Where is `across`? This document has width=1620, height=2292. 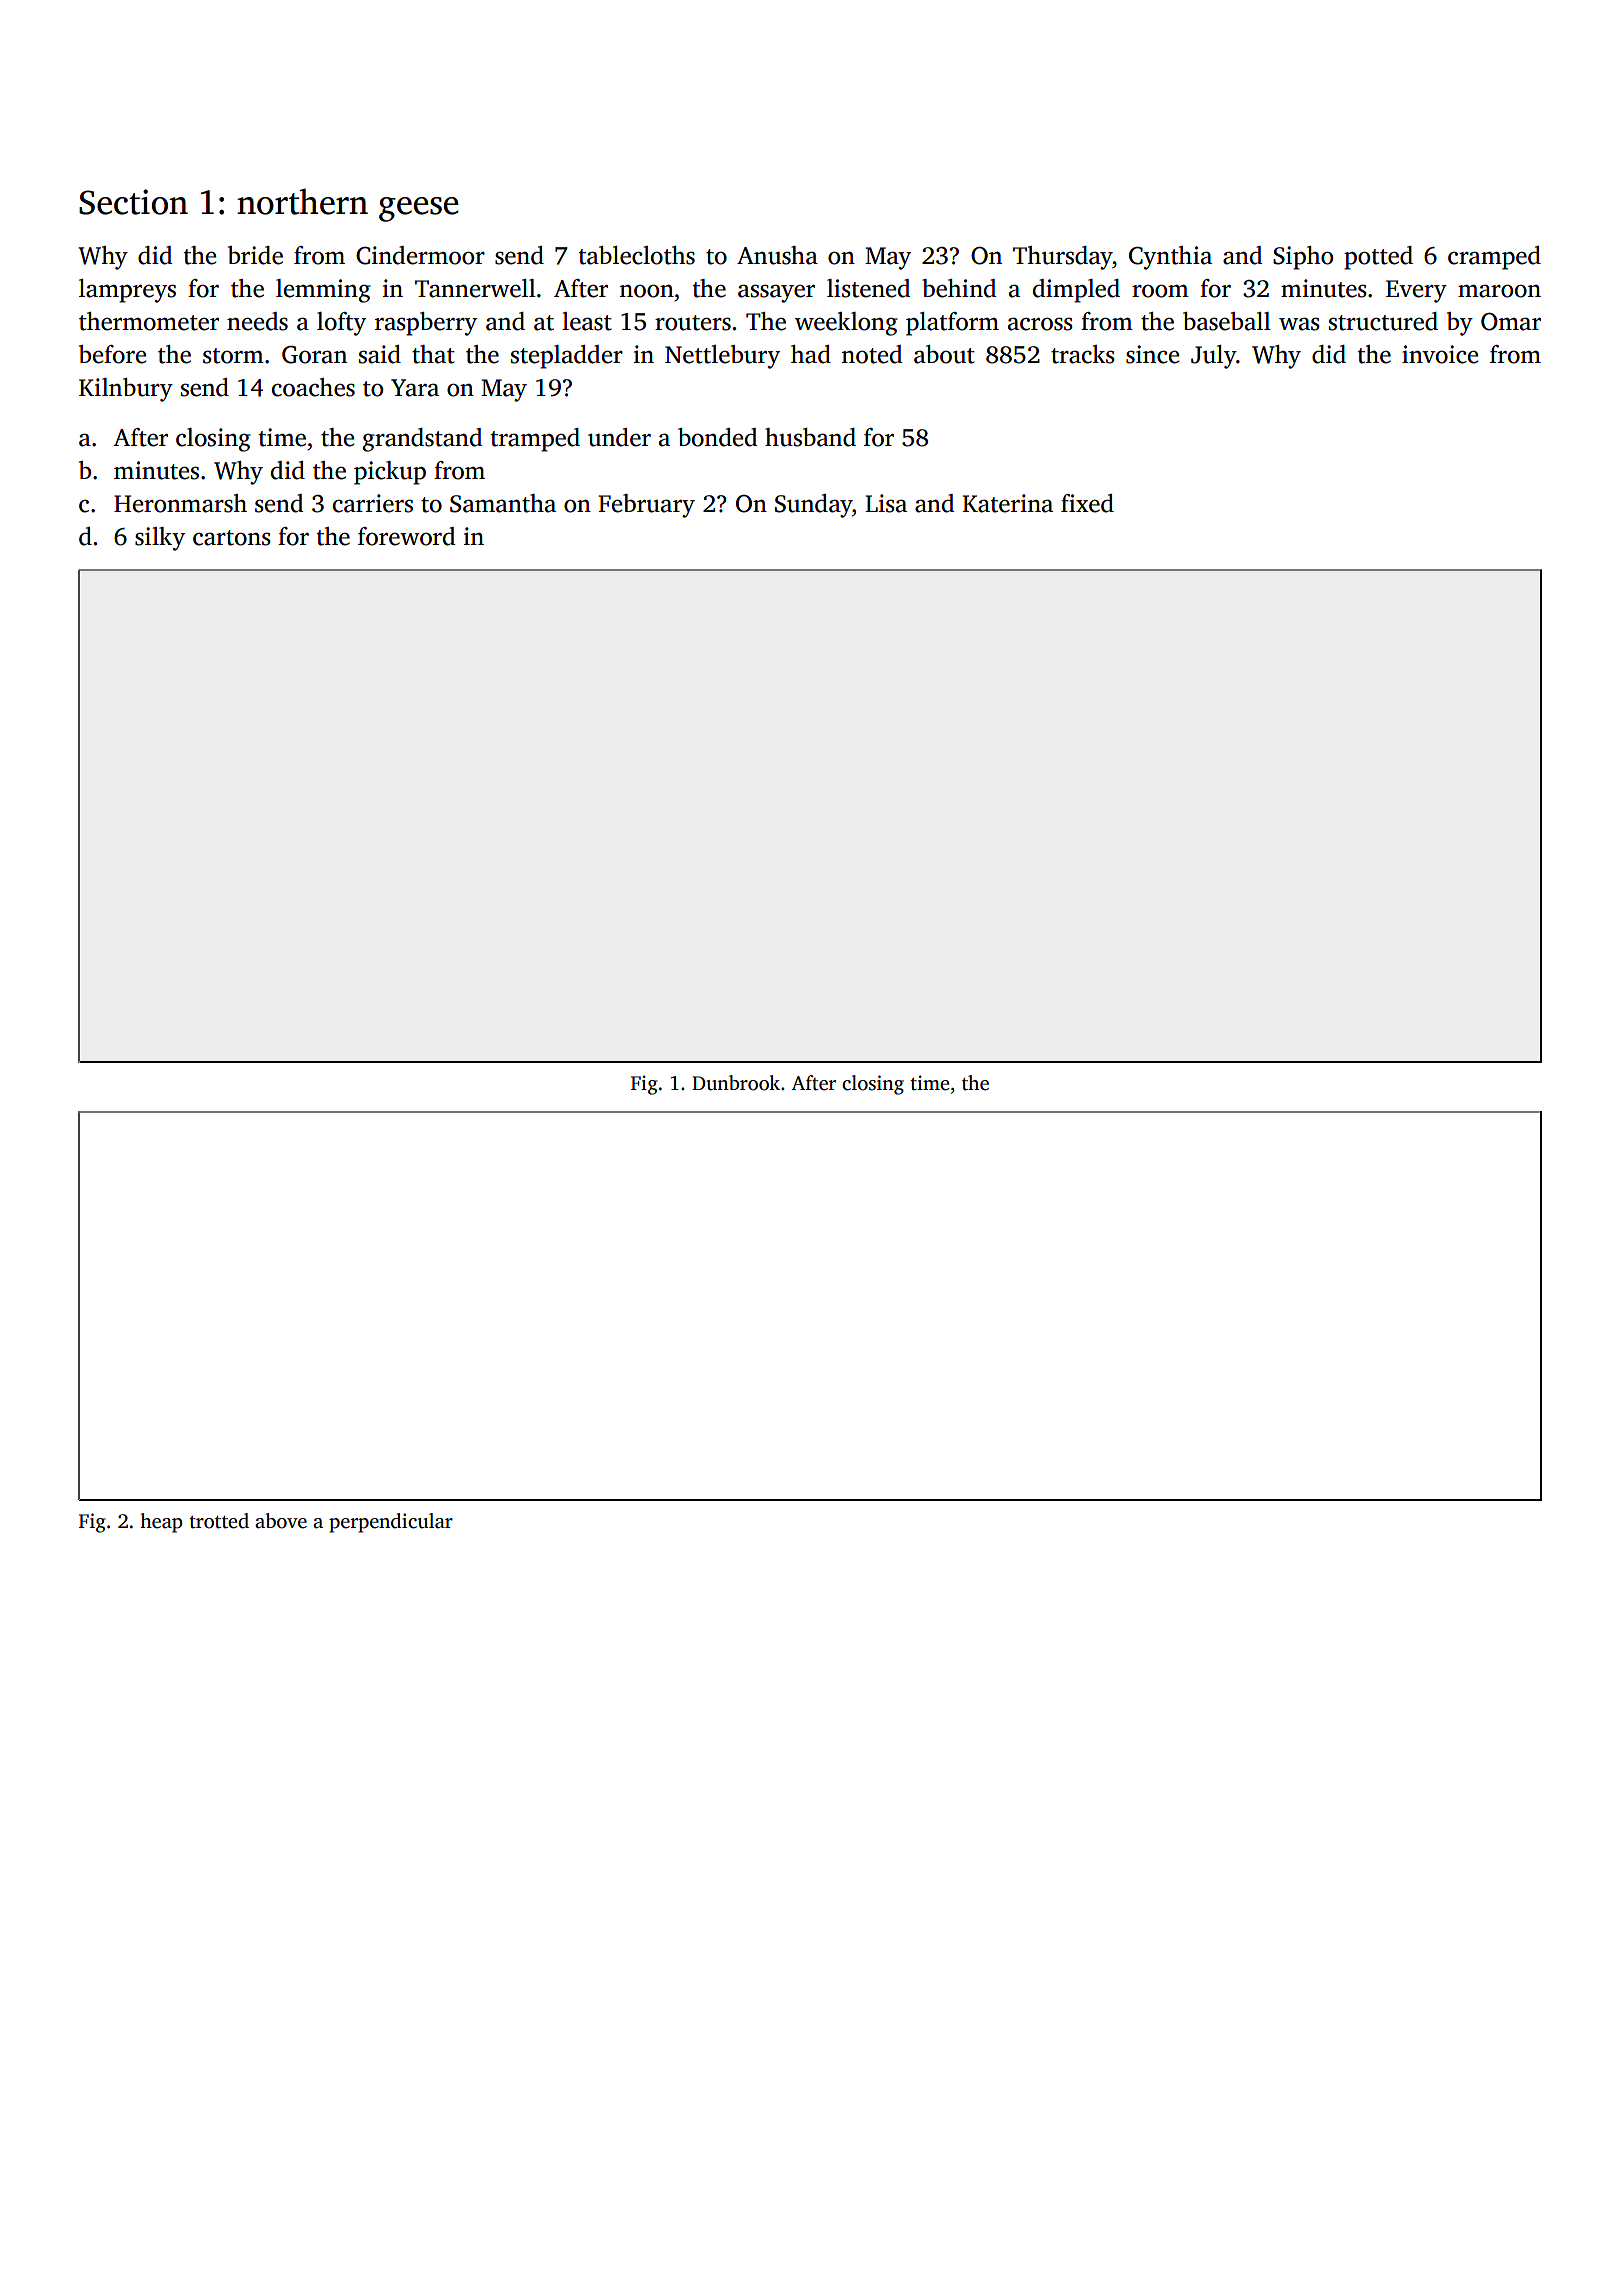 across is located at coordinates (1040, 324).
